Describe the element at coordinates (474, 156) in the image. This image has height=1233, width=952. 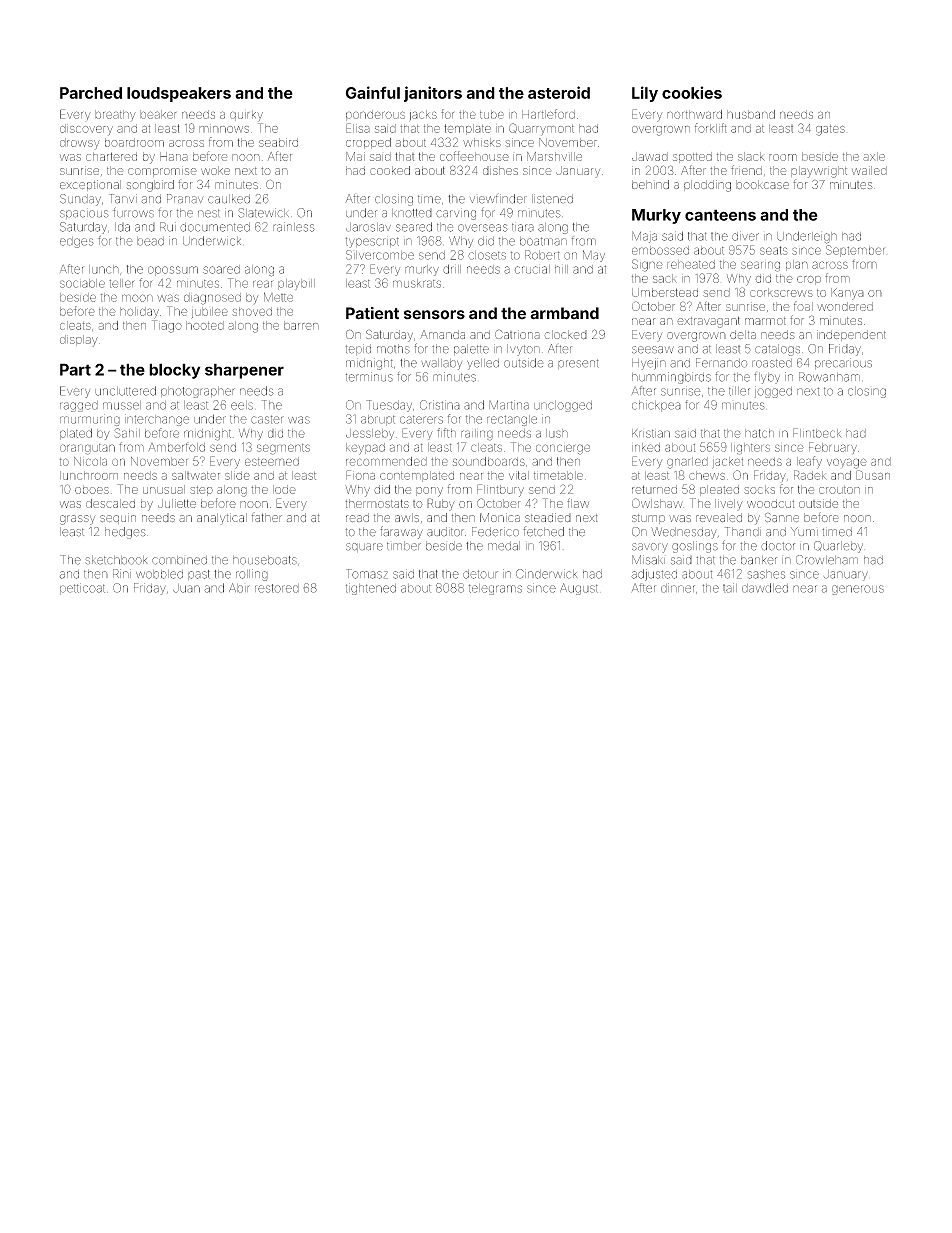
I see `coffeehouse` at that location.
